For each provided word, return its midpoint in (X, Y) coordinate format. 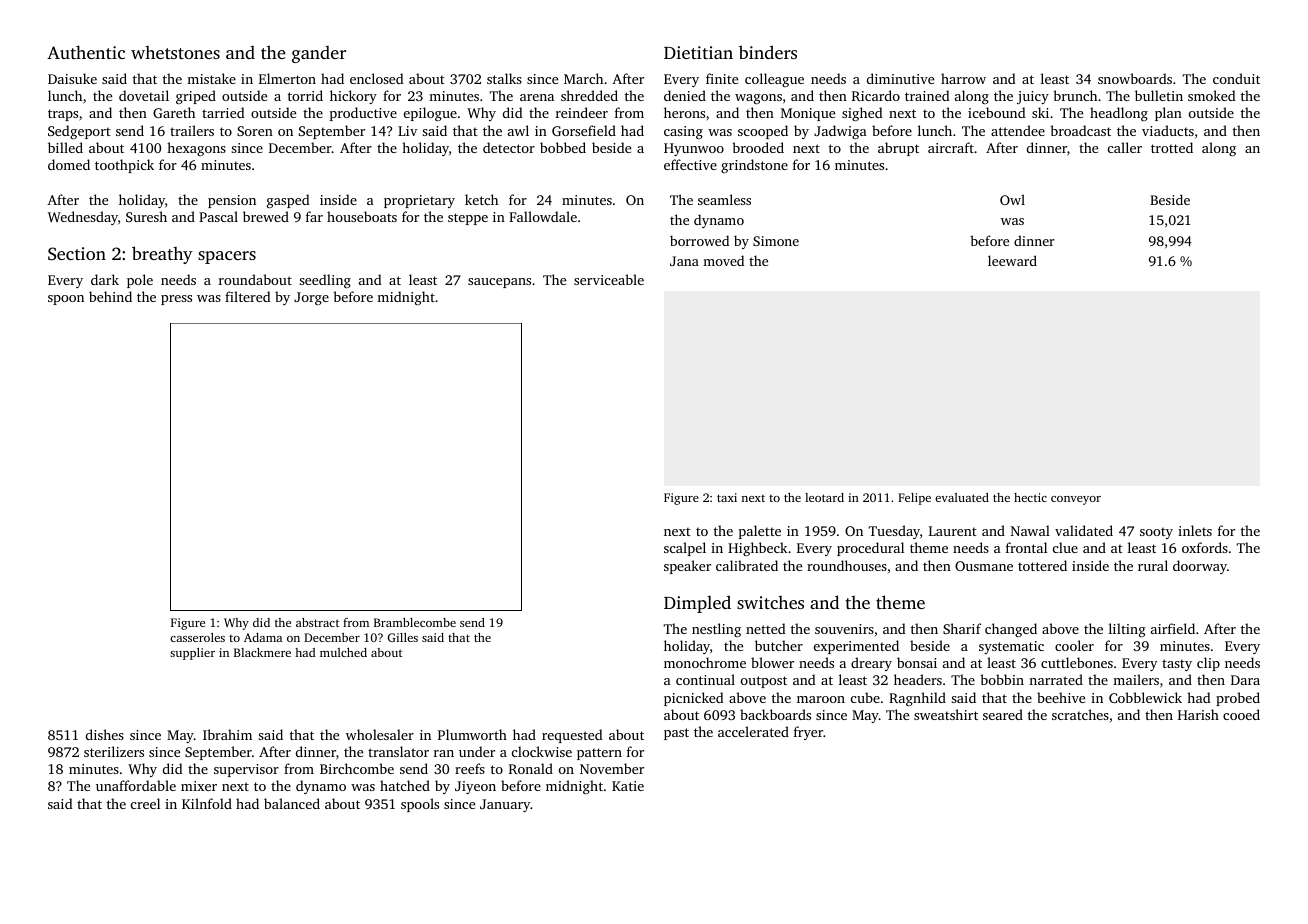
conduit (1236, 78)
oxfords (1205, 547)
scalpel (685, 549)
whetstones (175, 52)
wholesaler (380, 734)
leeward (1012, 260)
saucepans (499, 283)
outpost (764, 682)
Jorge (311, 298)
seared (1003, 714)
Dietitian (698, 52)
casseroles (197, 637)
